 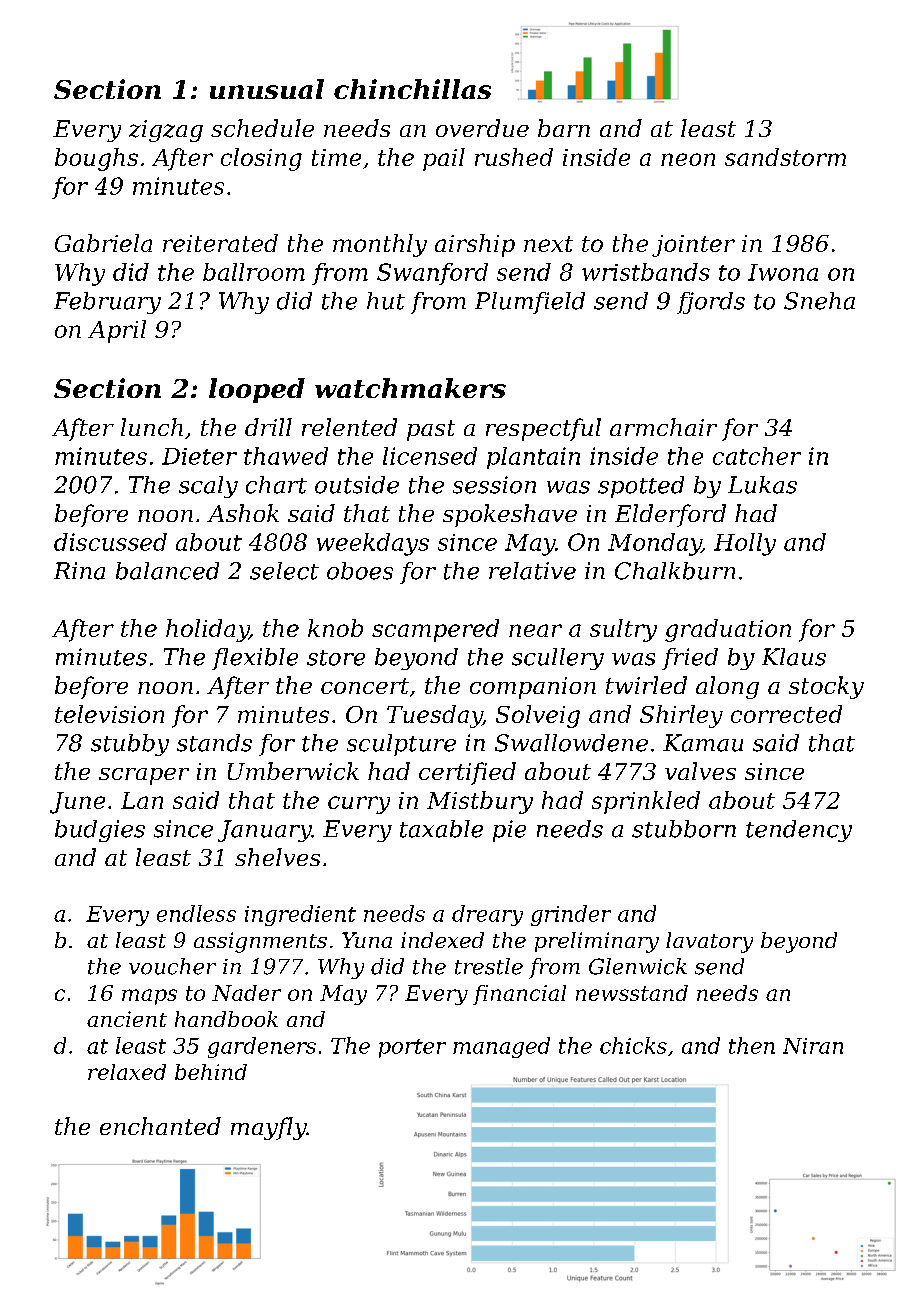 I want to click on fjords, so click(x=711, y=303).
